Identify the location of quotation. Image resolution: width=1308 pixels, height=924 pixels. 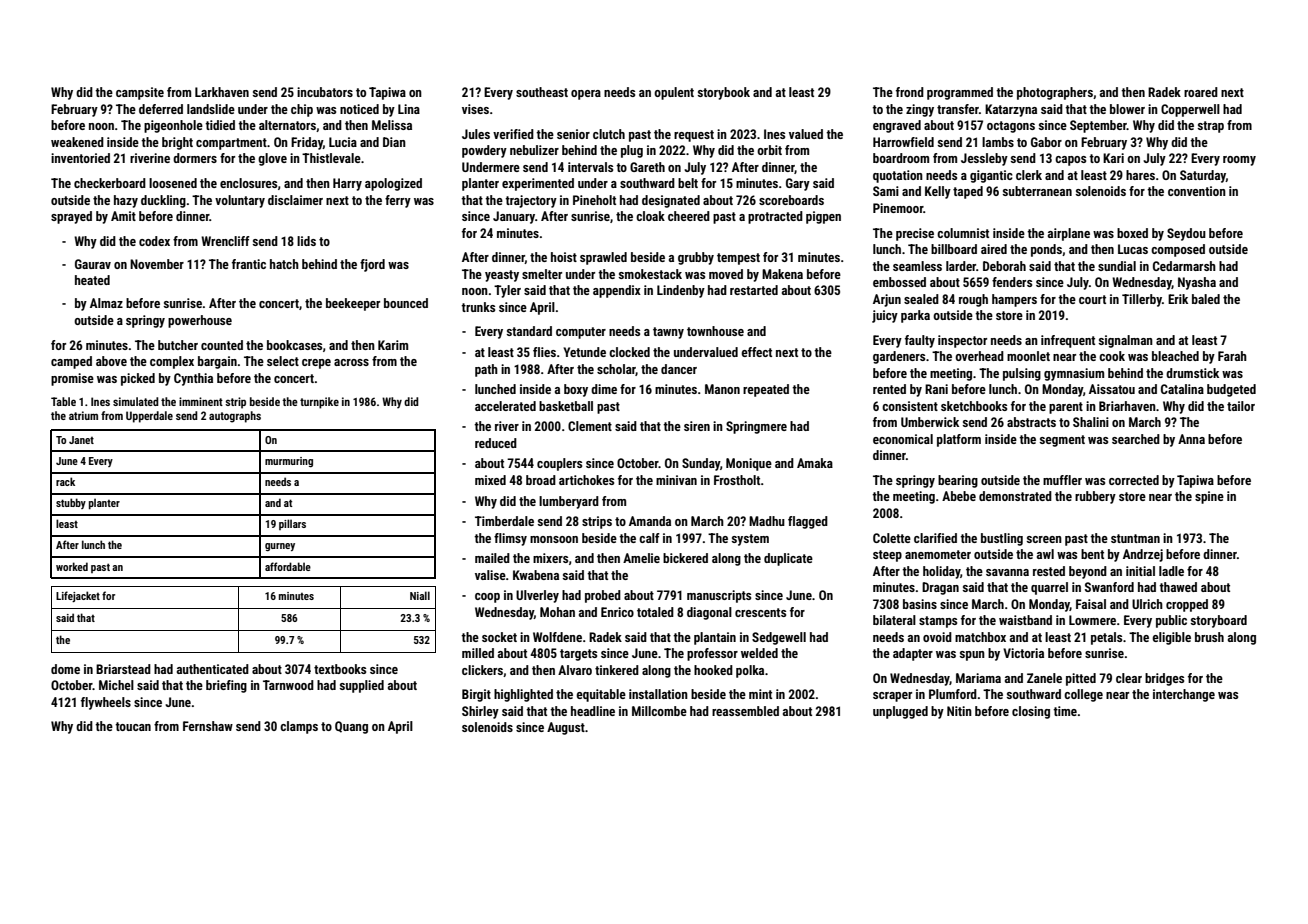
(898, 176).
